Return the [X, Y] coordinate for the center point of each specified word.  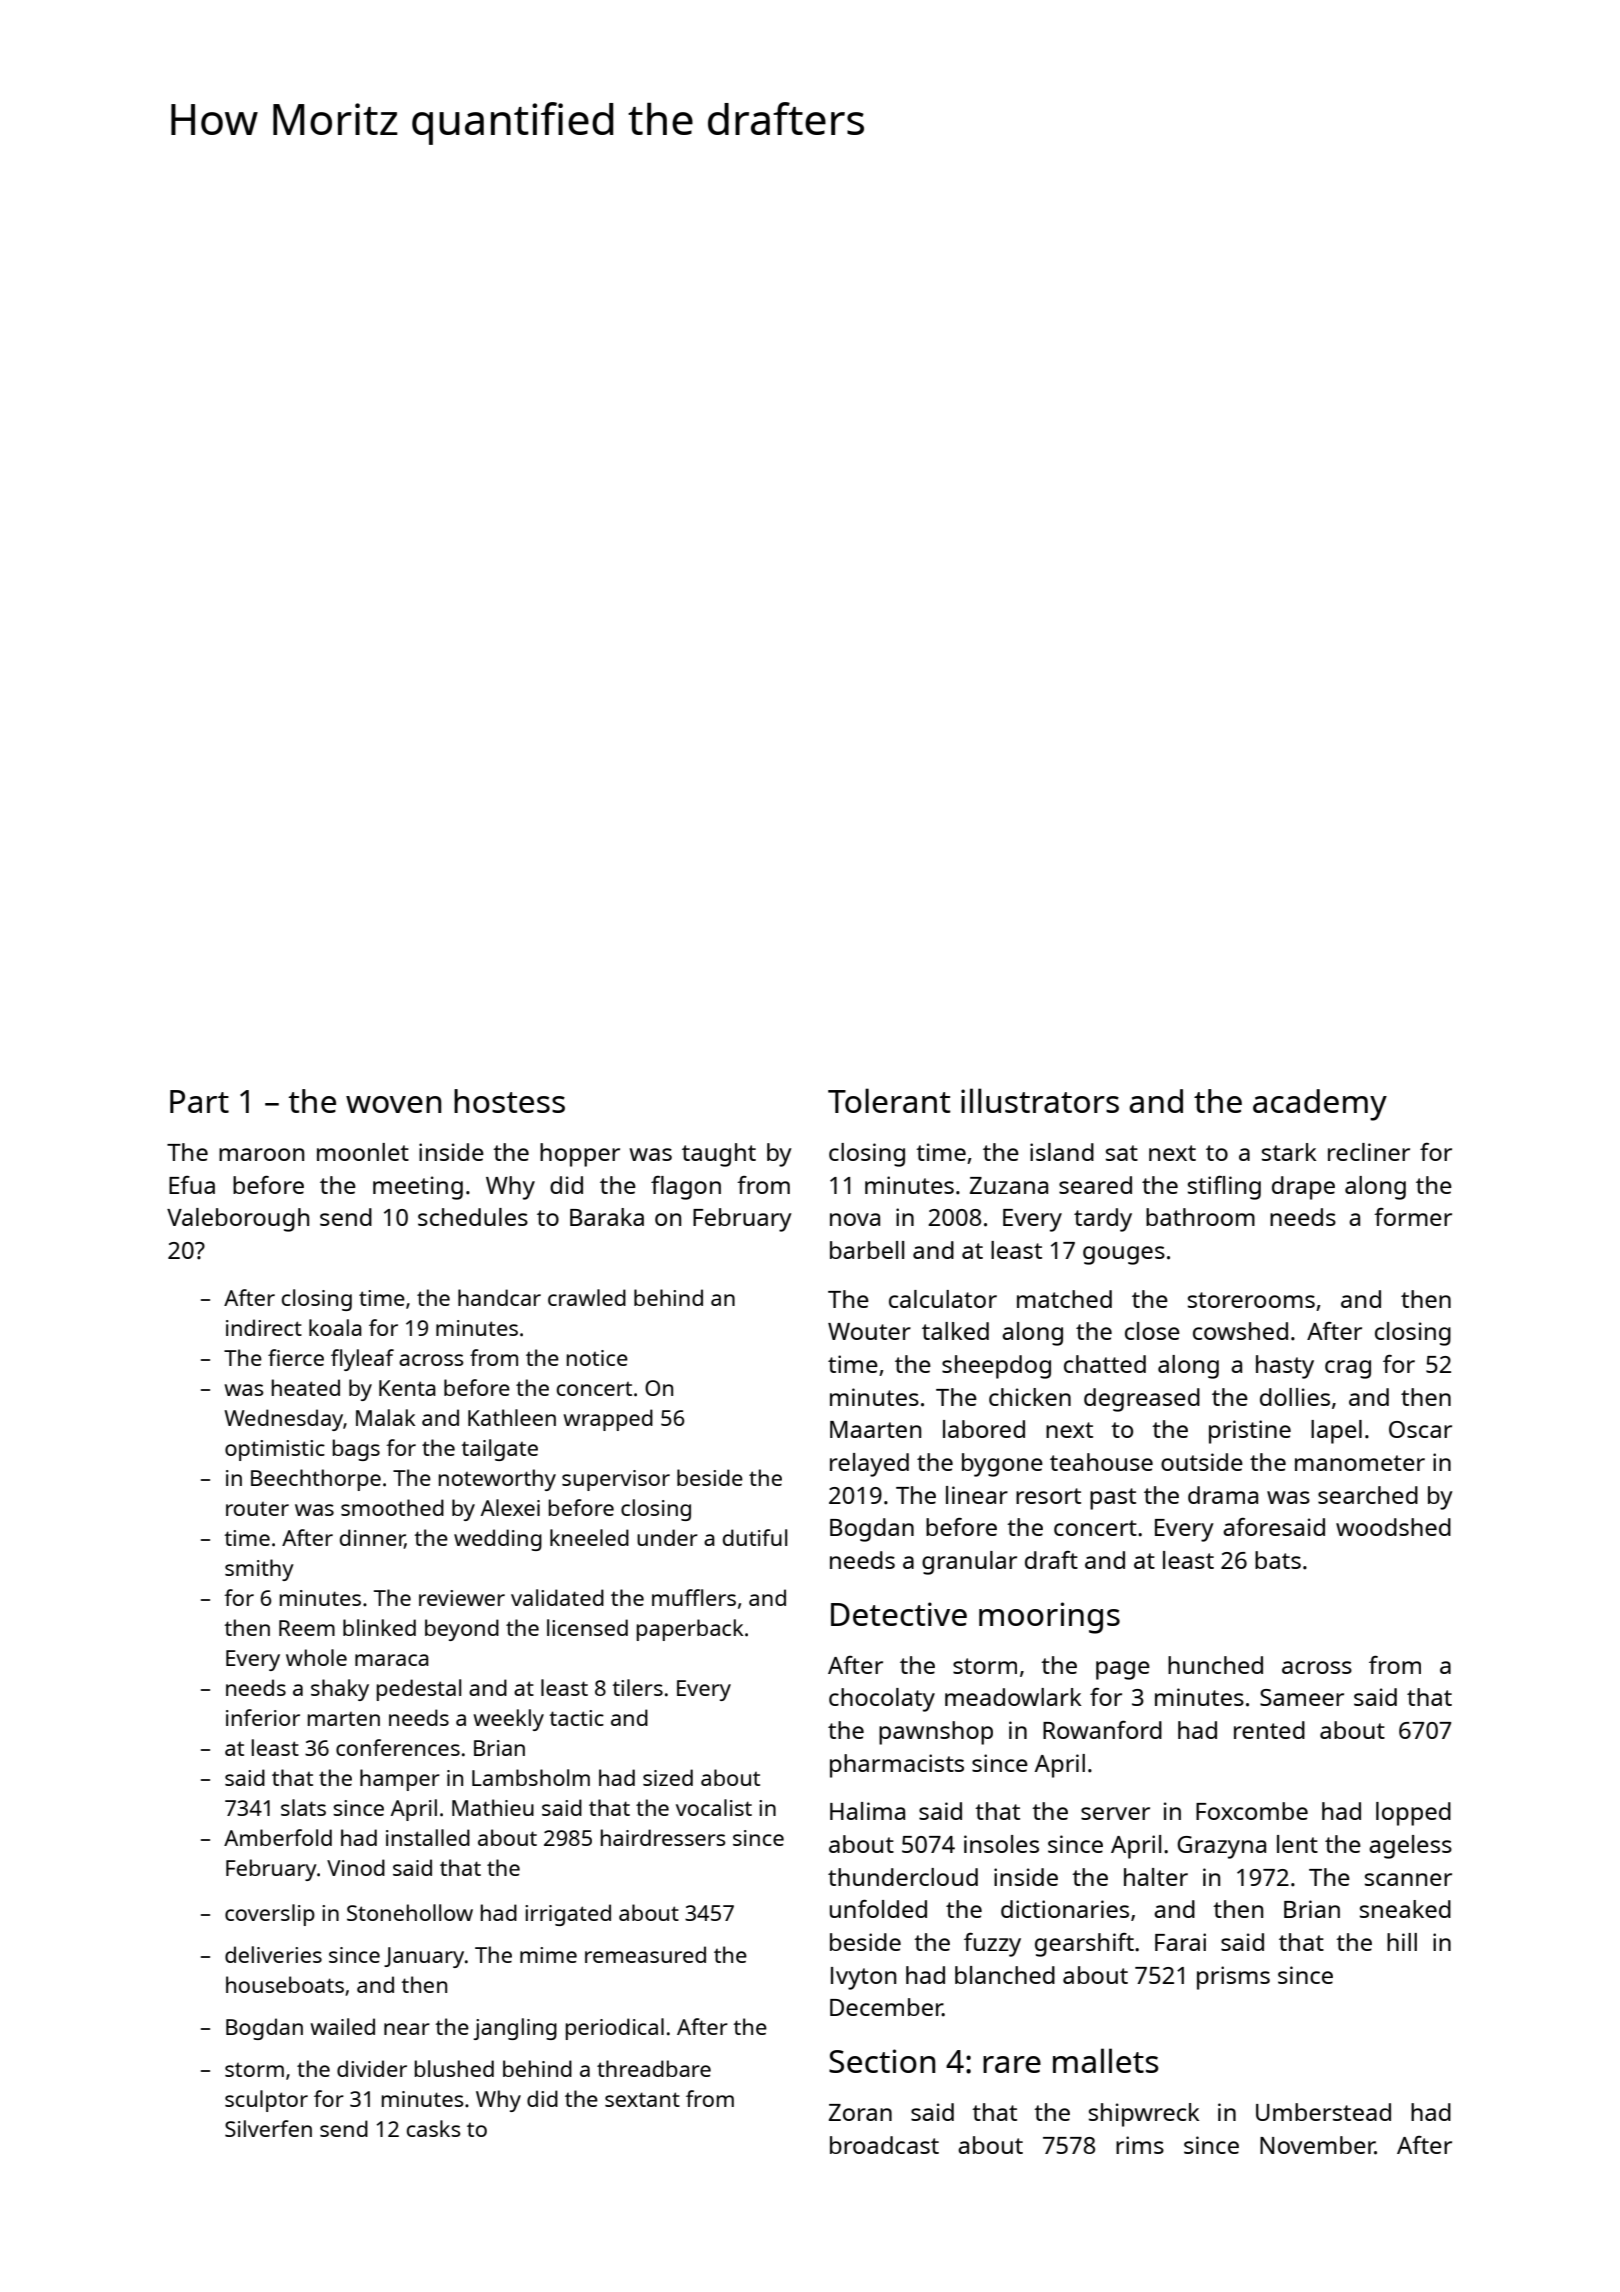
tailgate [499, 1450]
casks [434, 2128]
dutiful [755, 1537]
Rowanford [1102, 1730]
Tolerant [889, 1100]
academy [1320, 1105]
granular [969, 1563]
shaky [340, 1690]
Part [199, 1101]
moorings [1049, 1618]
